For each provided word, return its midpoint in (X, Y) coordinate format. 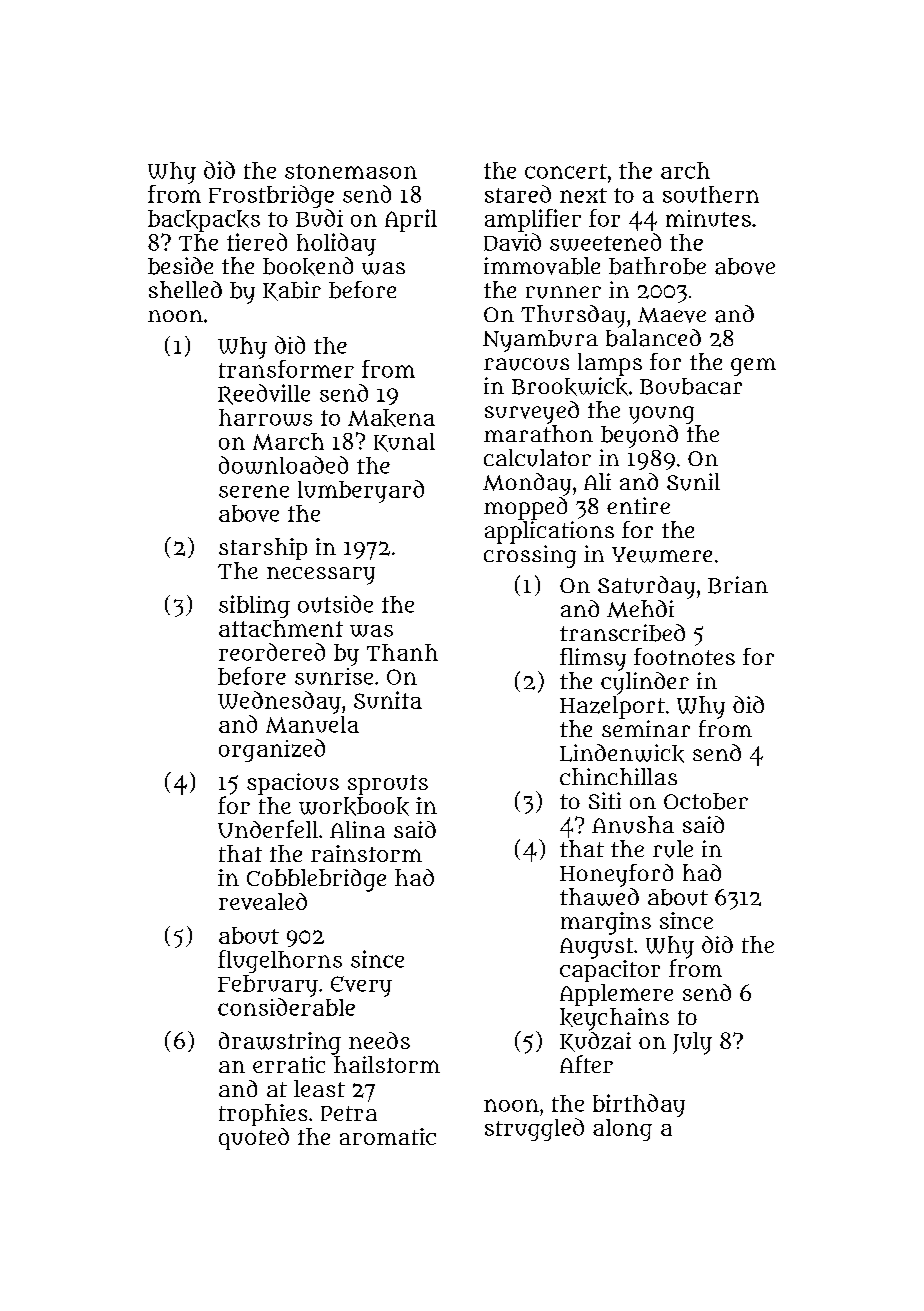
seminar (646, 728)
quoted (254, 1139)
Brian (738, 585)
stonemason (351, 171)
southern (711, 194)
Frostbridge (271, 196)
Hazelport (612, 707)
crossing (530, 556)
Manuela (312, 724)
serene (254, 491)
